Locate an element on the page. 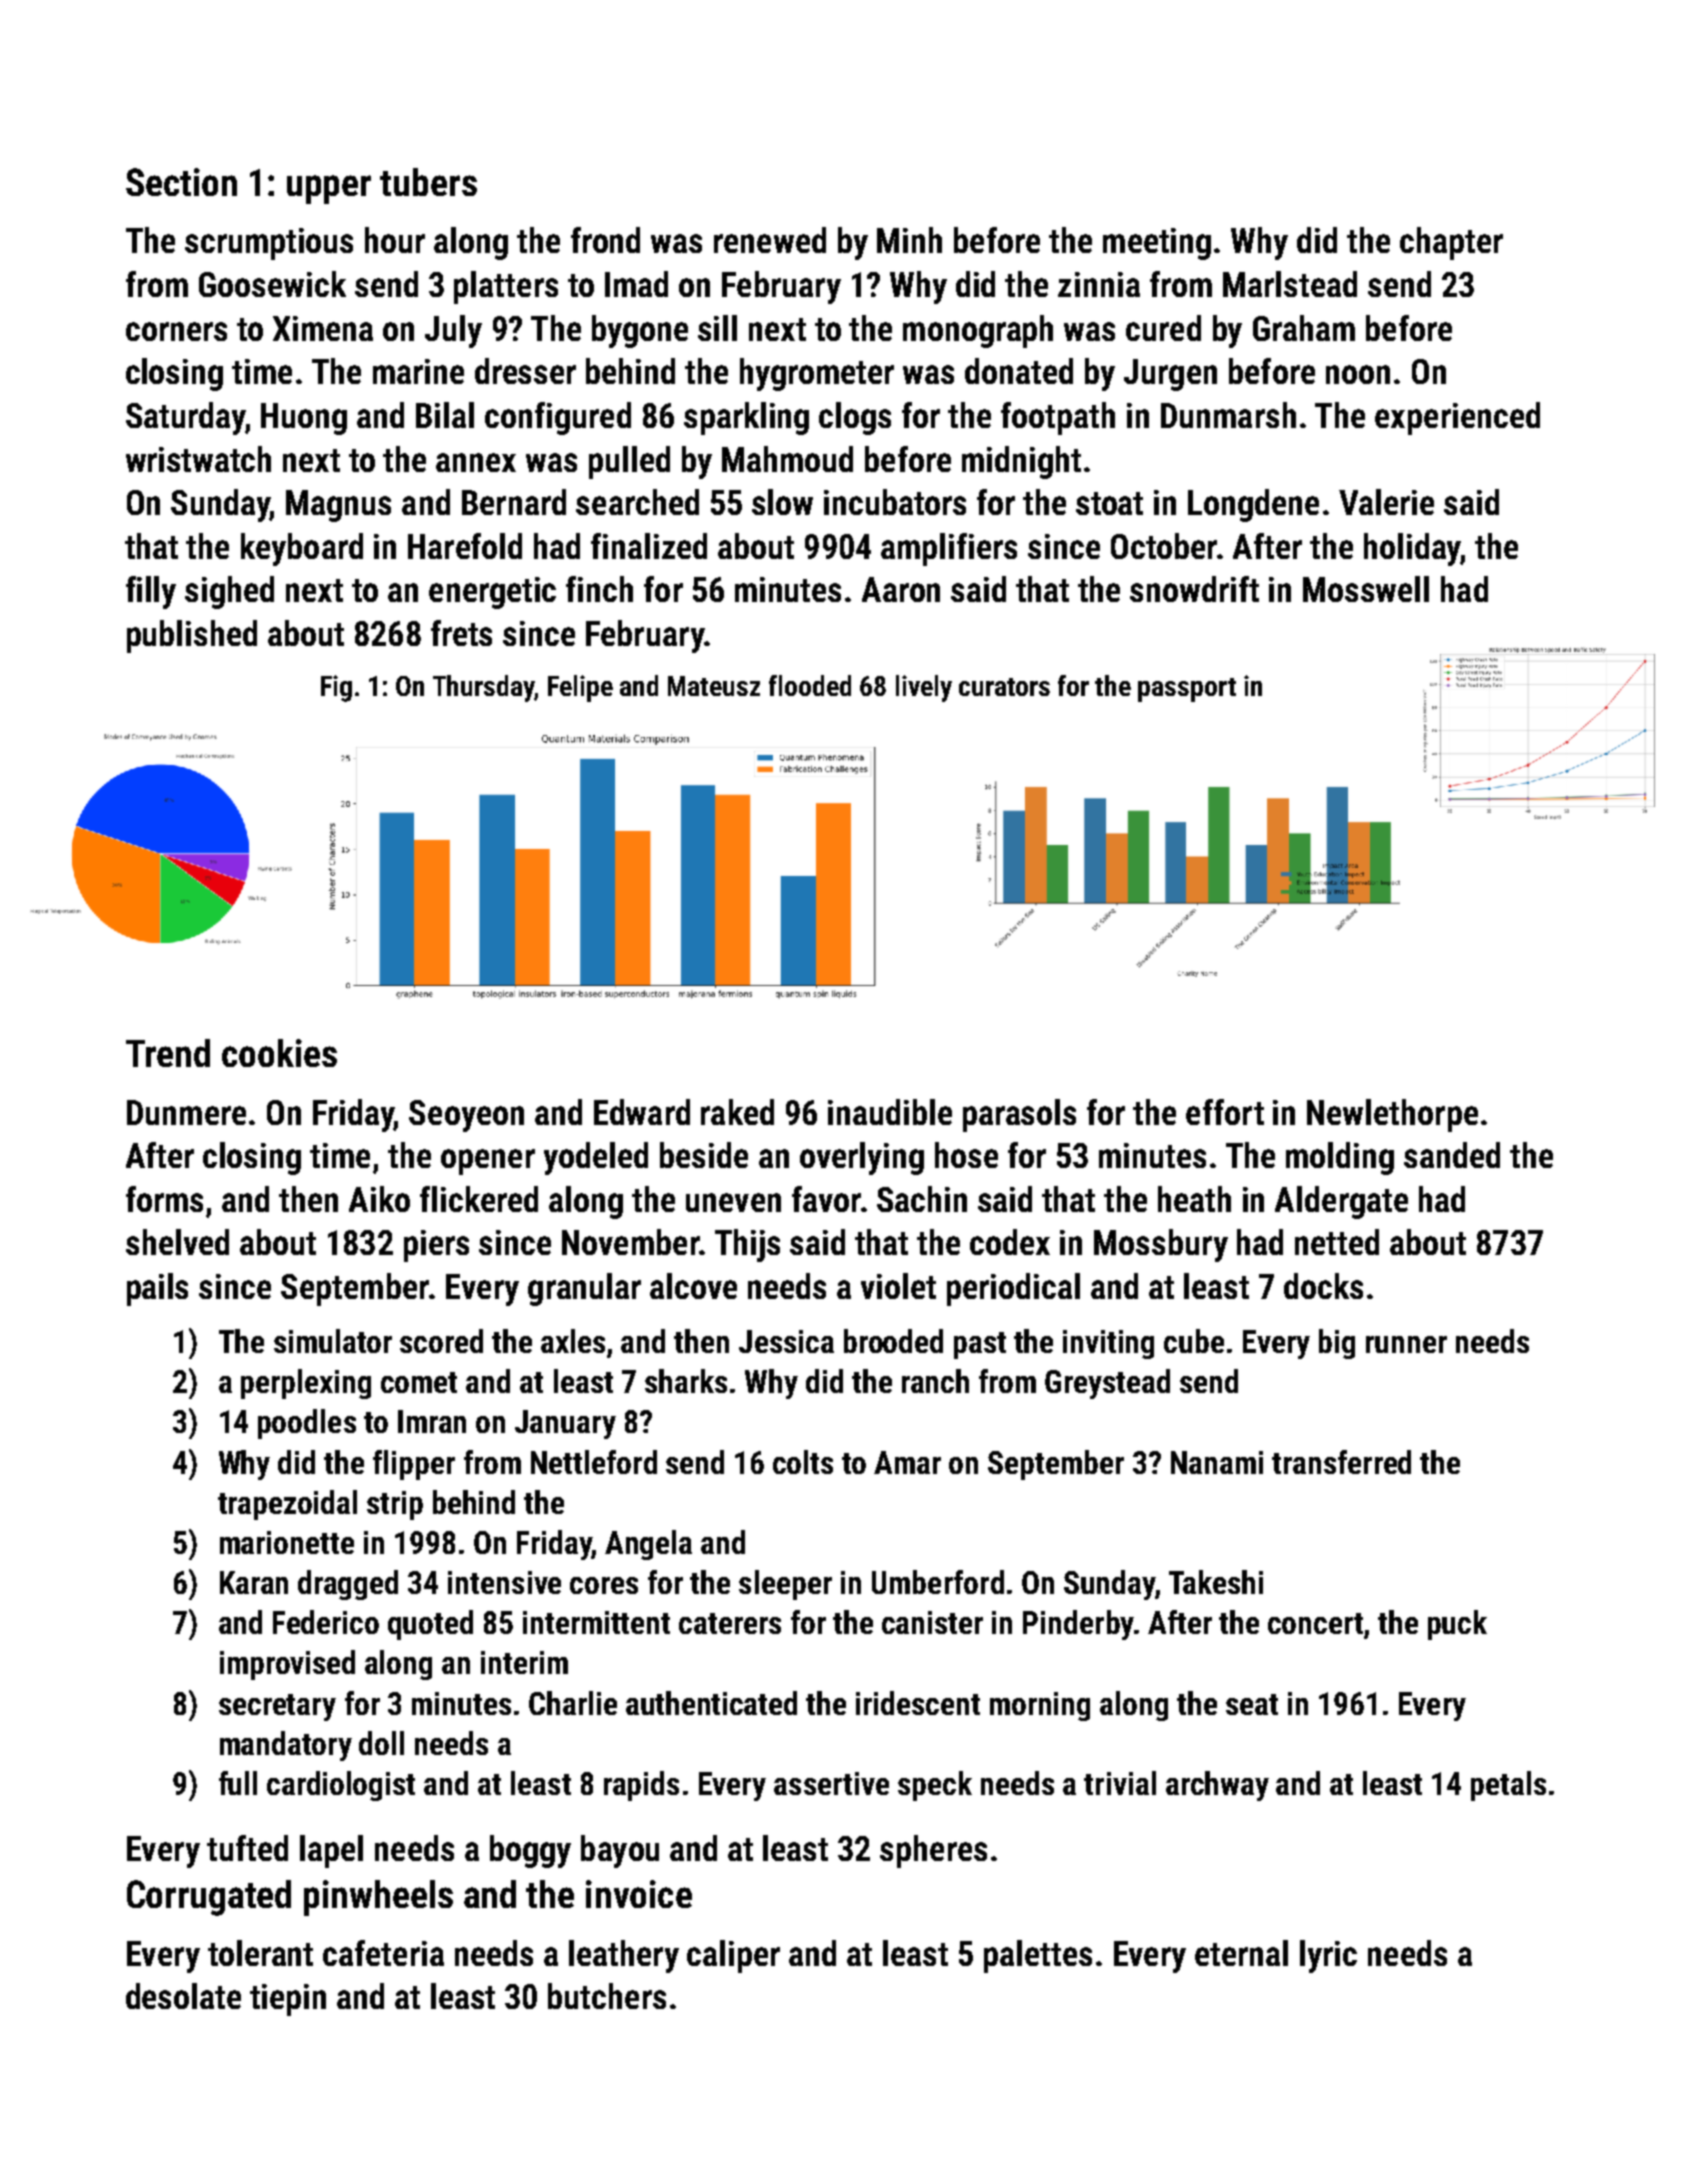  chapter is located at coordinates (1451, 243).
